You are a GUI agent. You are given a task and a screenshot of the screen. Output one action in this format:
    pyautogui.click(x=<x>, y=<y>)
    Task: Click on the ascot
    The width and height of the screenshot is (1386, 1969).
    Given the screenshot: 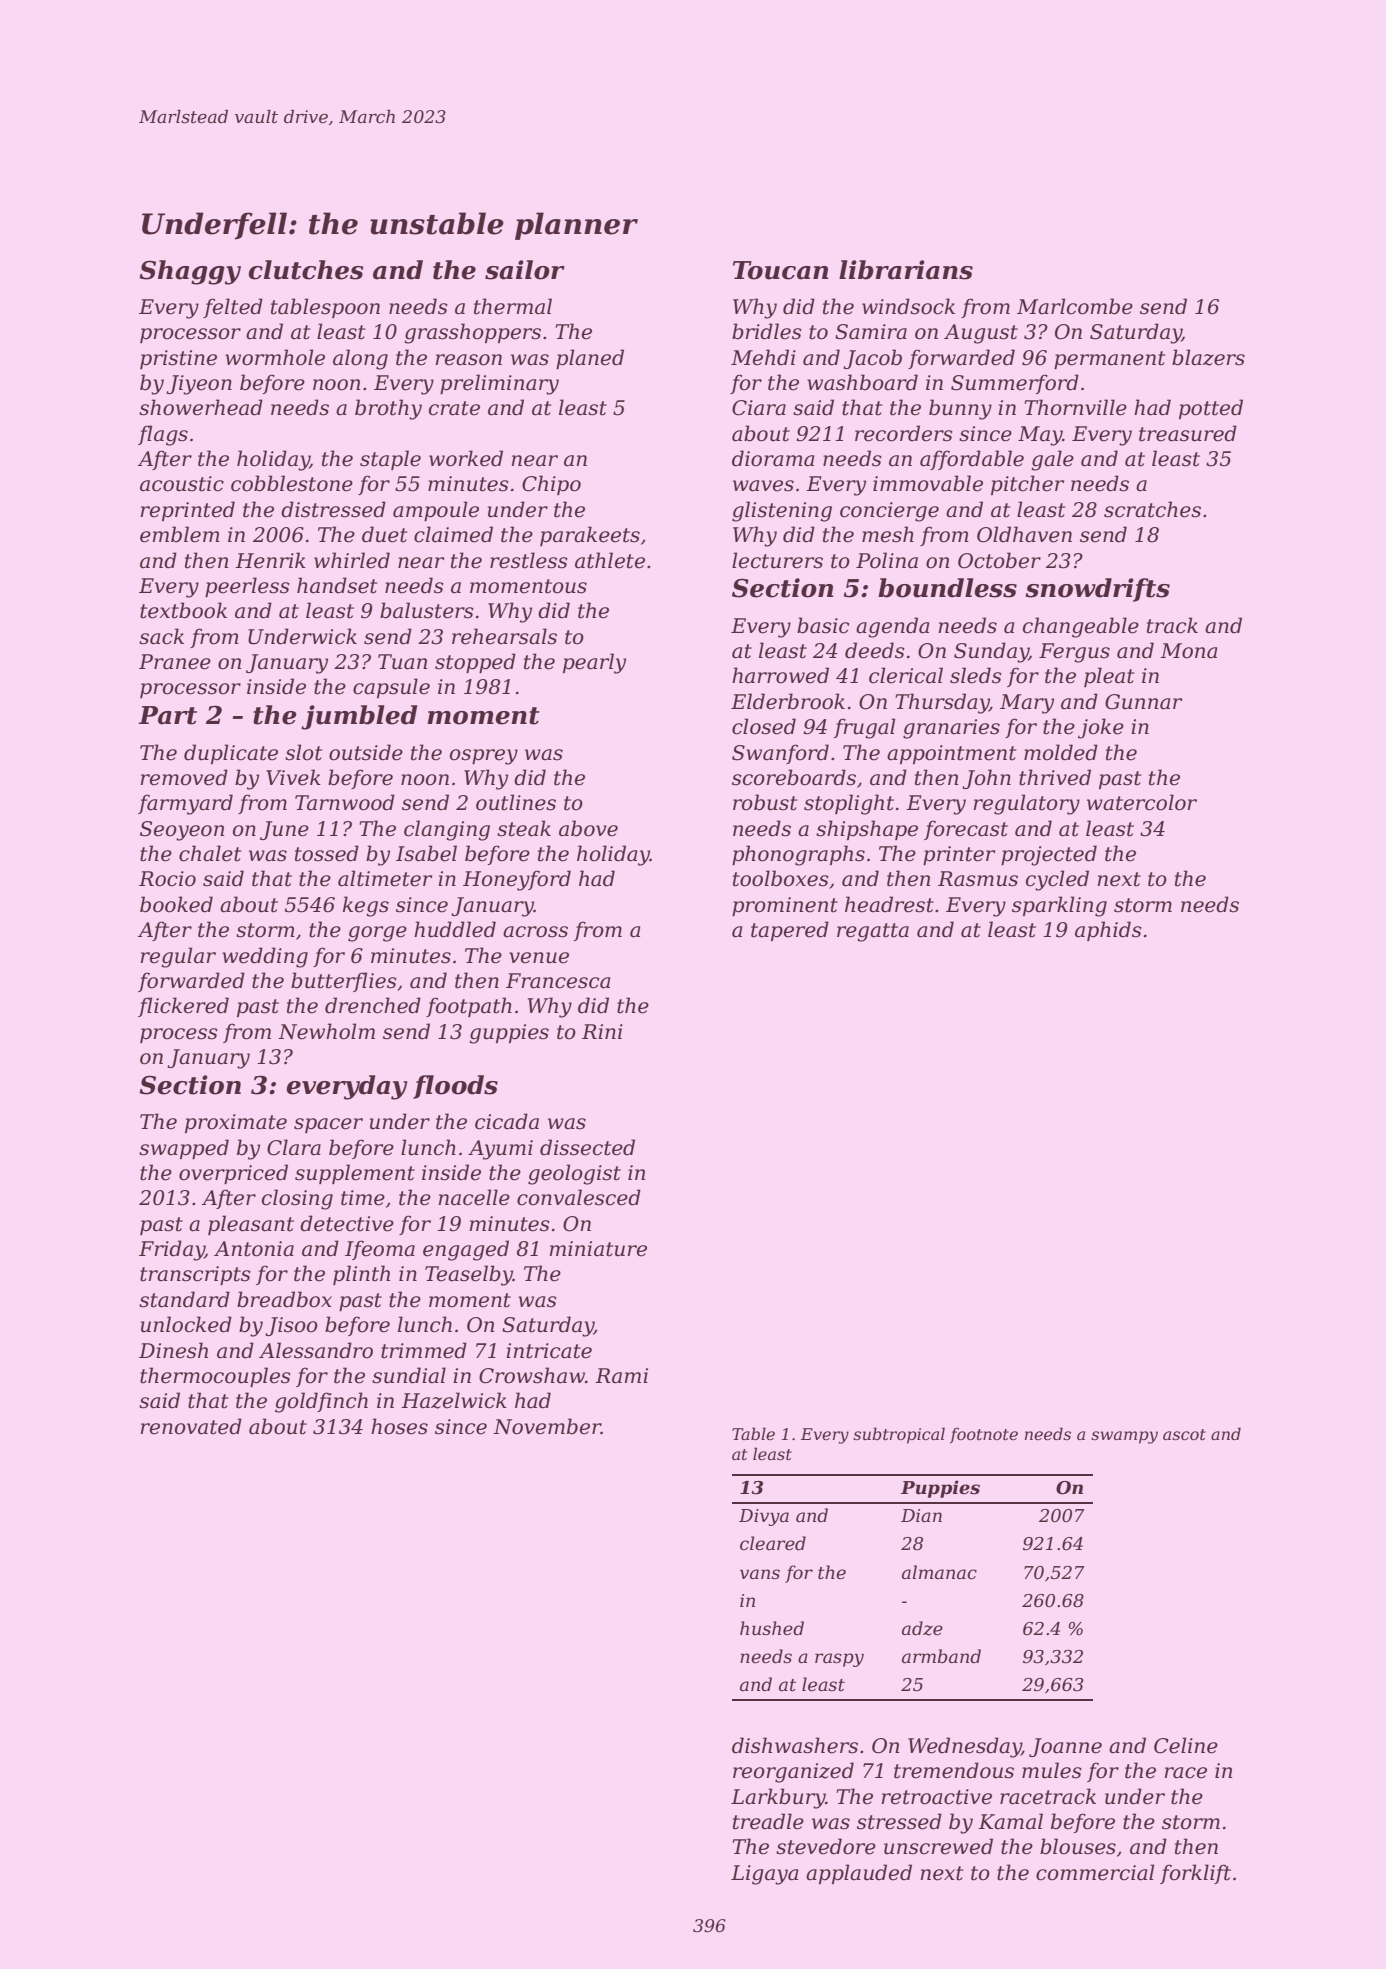 What is the action you would take?
    pyautogui.click(x=1184, y=1434)
